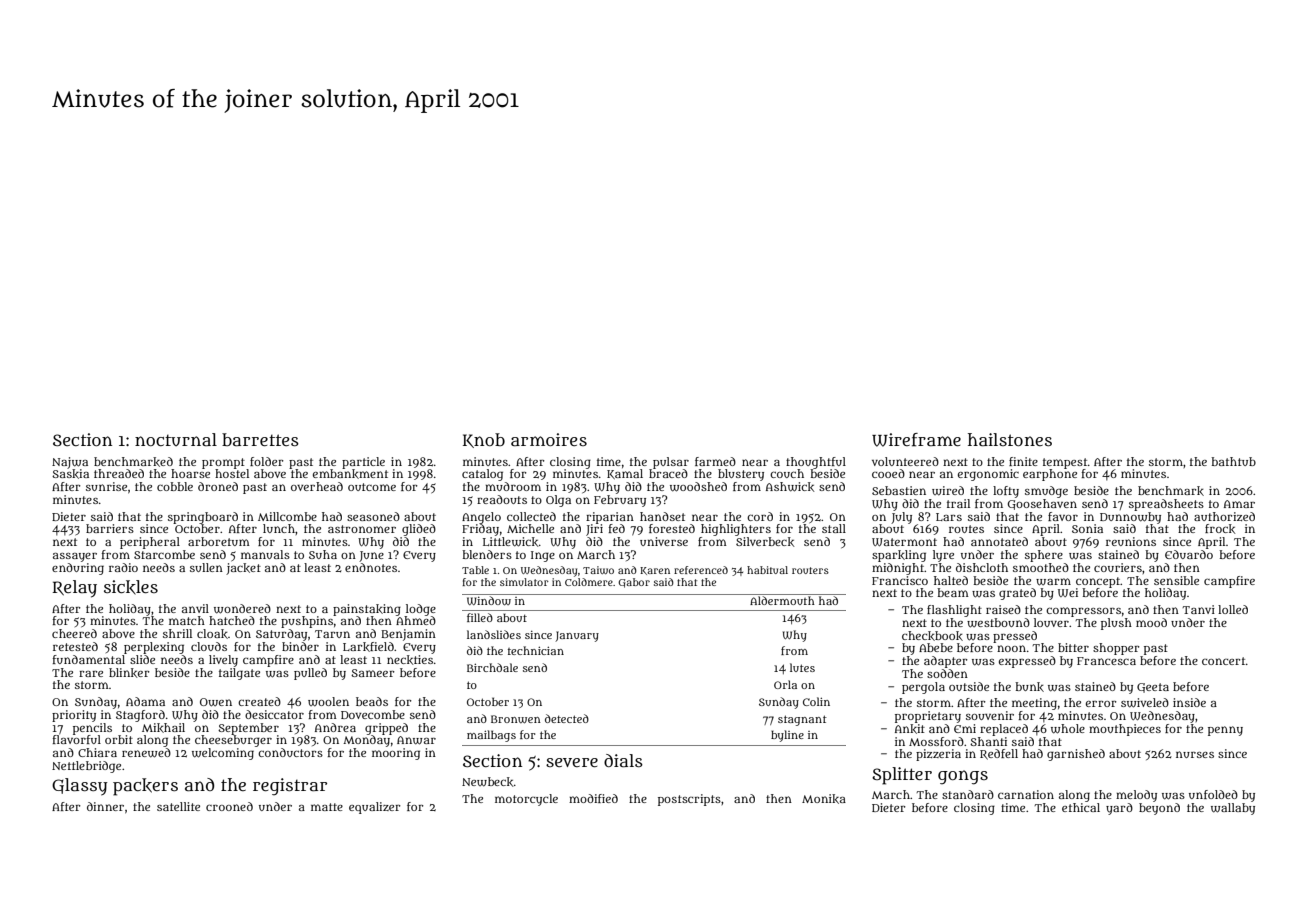 The width and height of the screenshot is (1308, 924). What do you see at coordinates (146, 753) in the screenshot?
I see `renewed` at bounding box center [146, 753].
